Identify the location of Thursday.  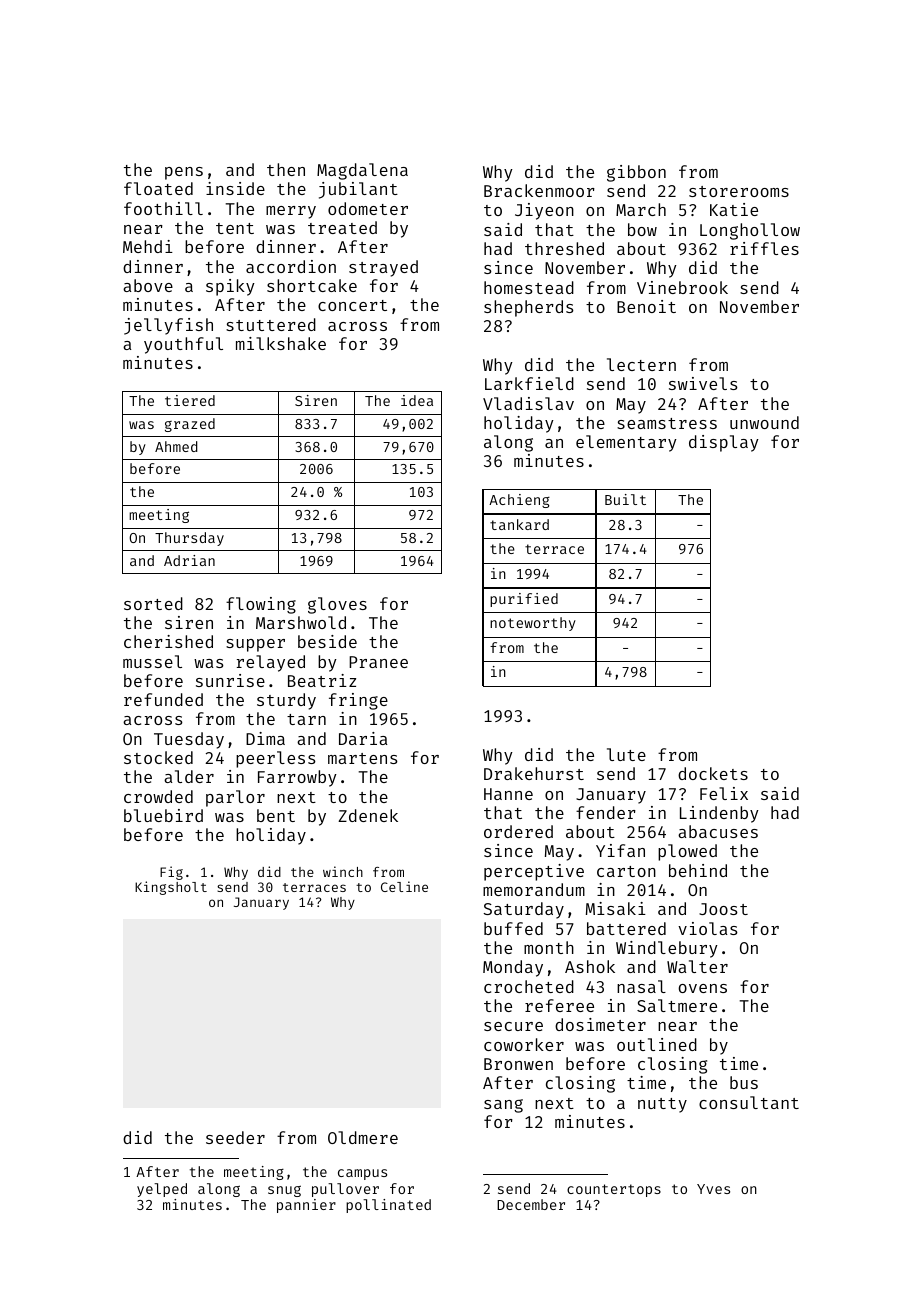
(189, 539).
